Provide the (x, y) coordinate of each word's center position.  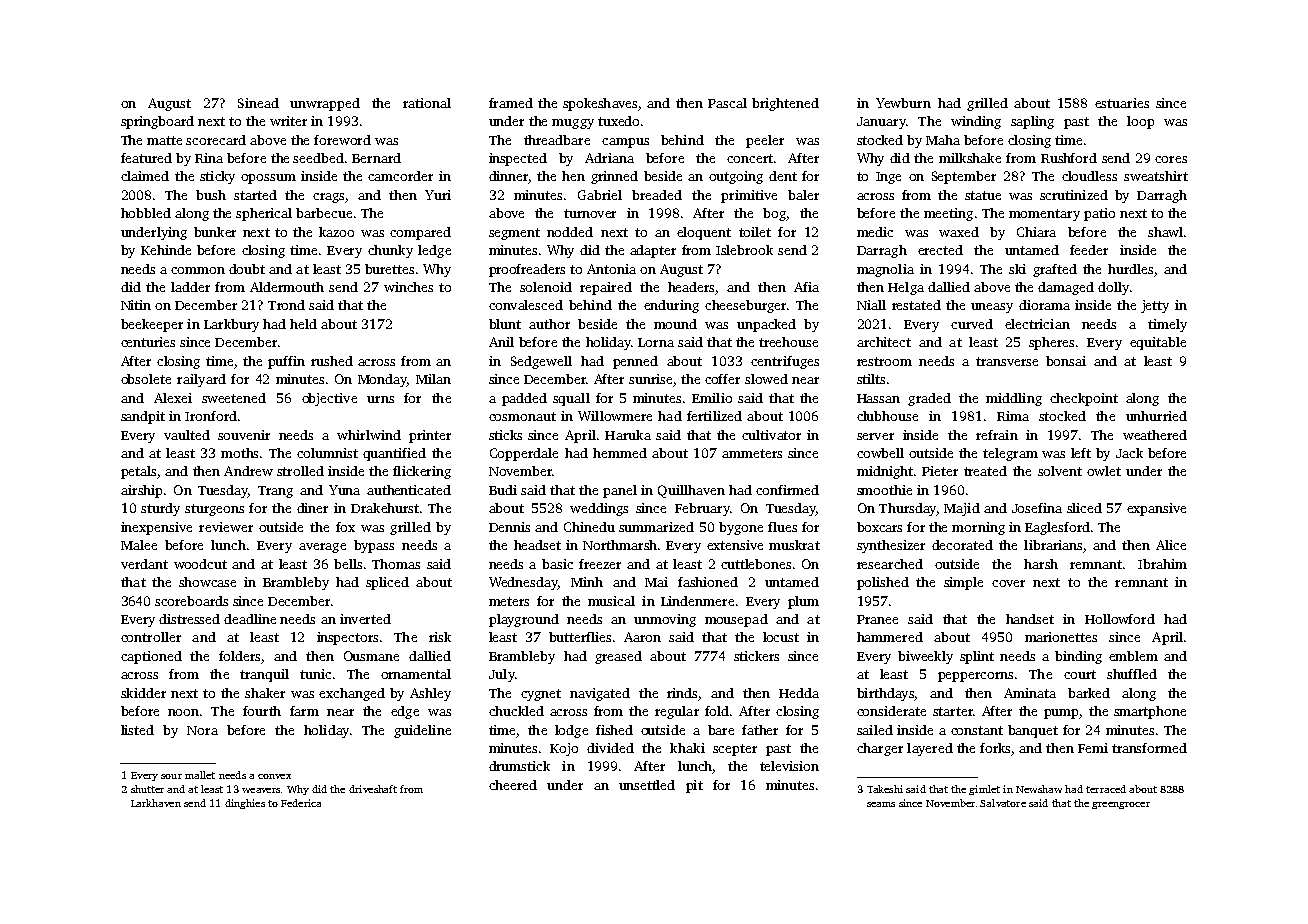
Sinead (258, 103)
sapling (1032, 122)
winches (408, 287)
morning (978, 528)
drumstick (519, 766)
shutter (147, 789)
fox (345, 527)
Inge (888, 178)
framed (511, 103)
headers (691, 287)
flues (782, 527)
